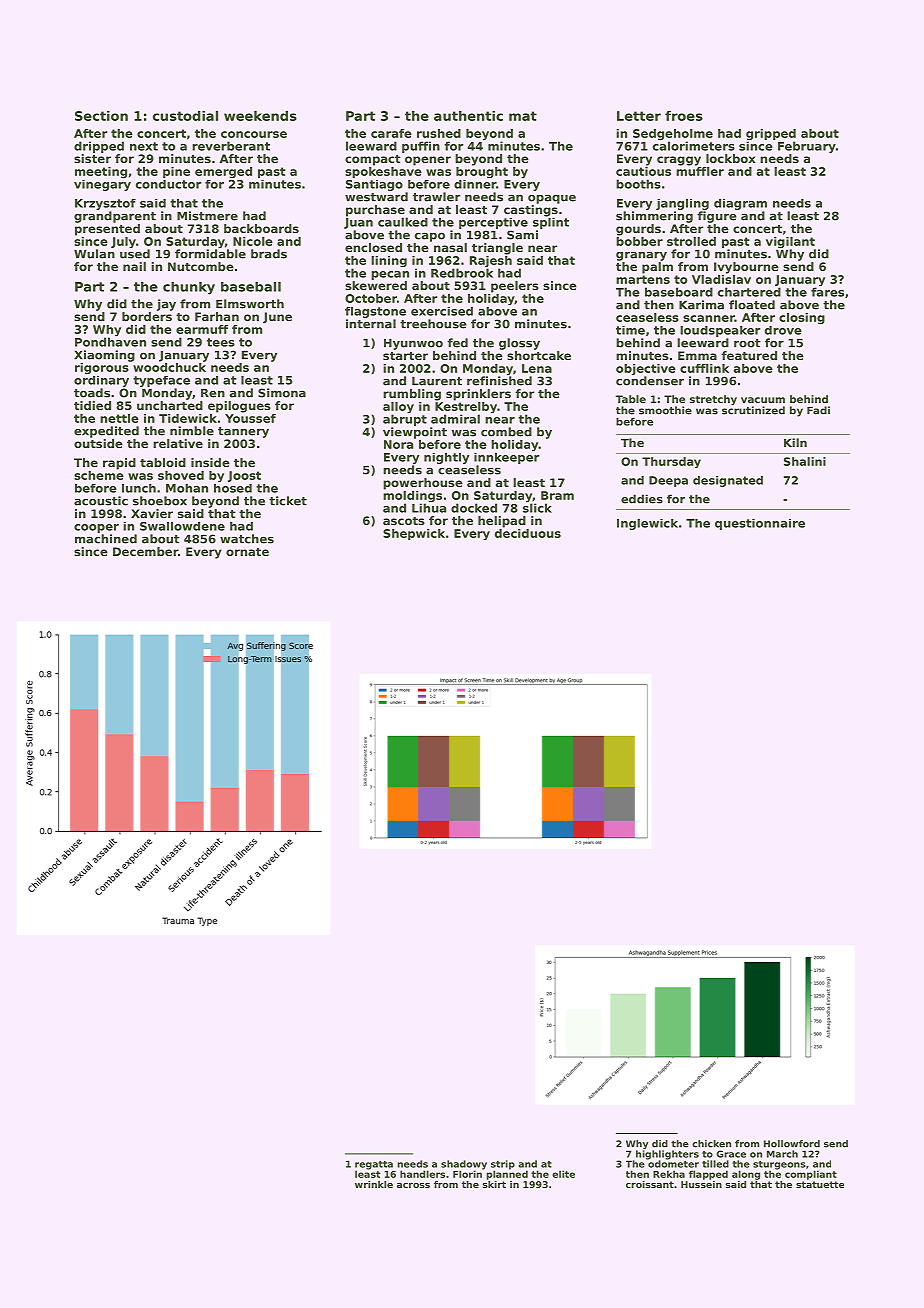  Describe the element at coordinates (684, 116) in the document. I see `froes` at that location.
